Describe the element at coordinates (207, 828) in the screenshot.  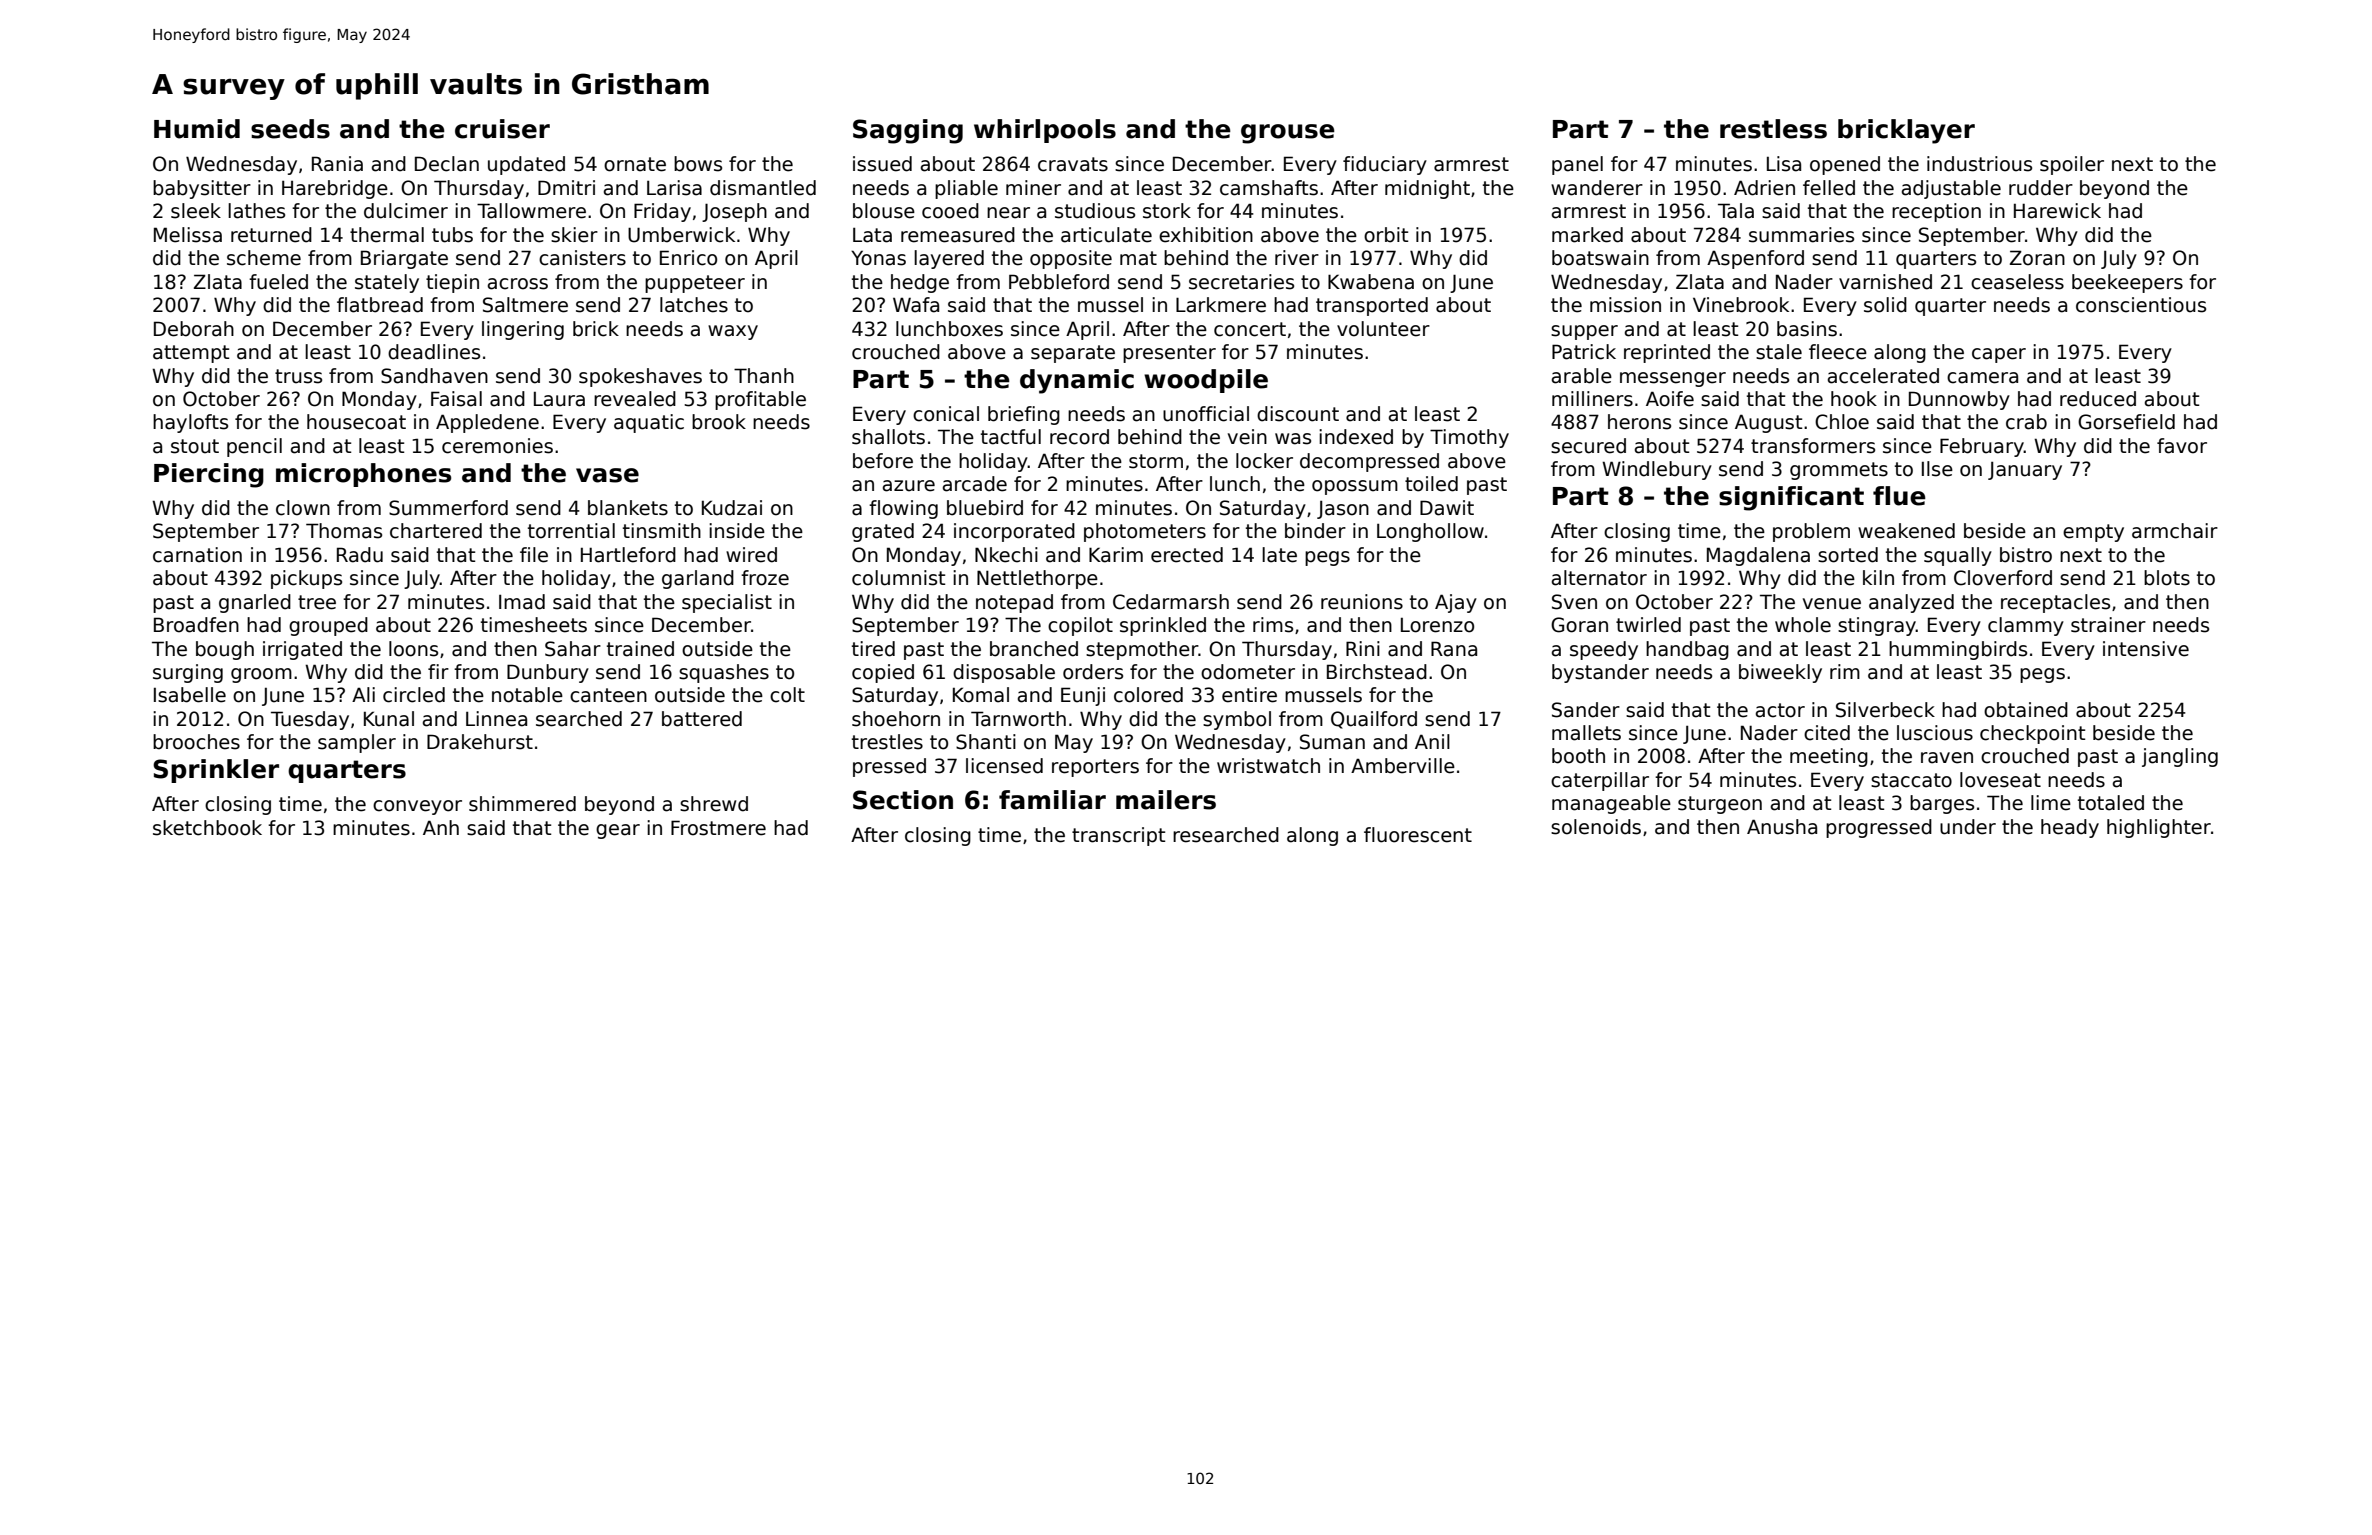
I see `sketchbook` at that location.
